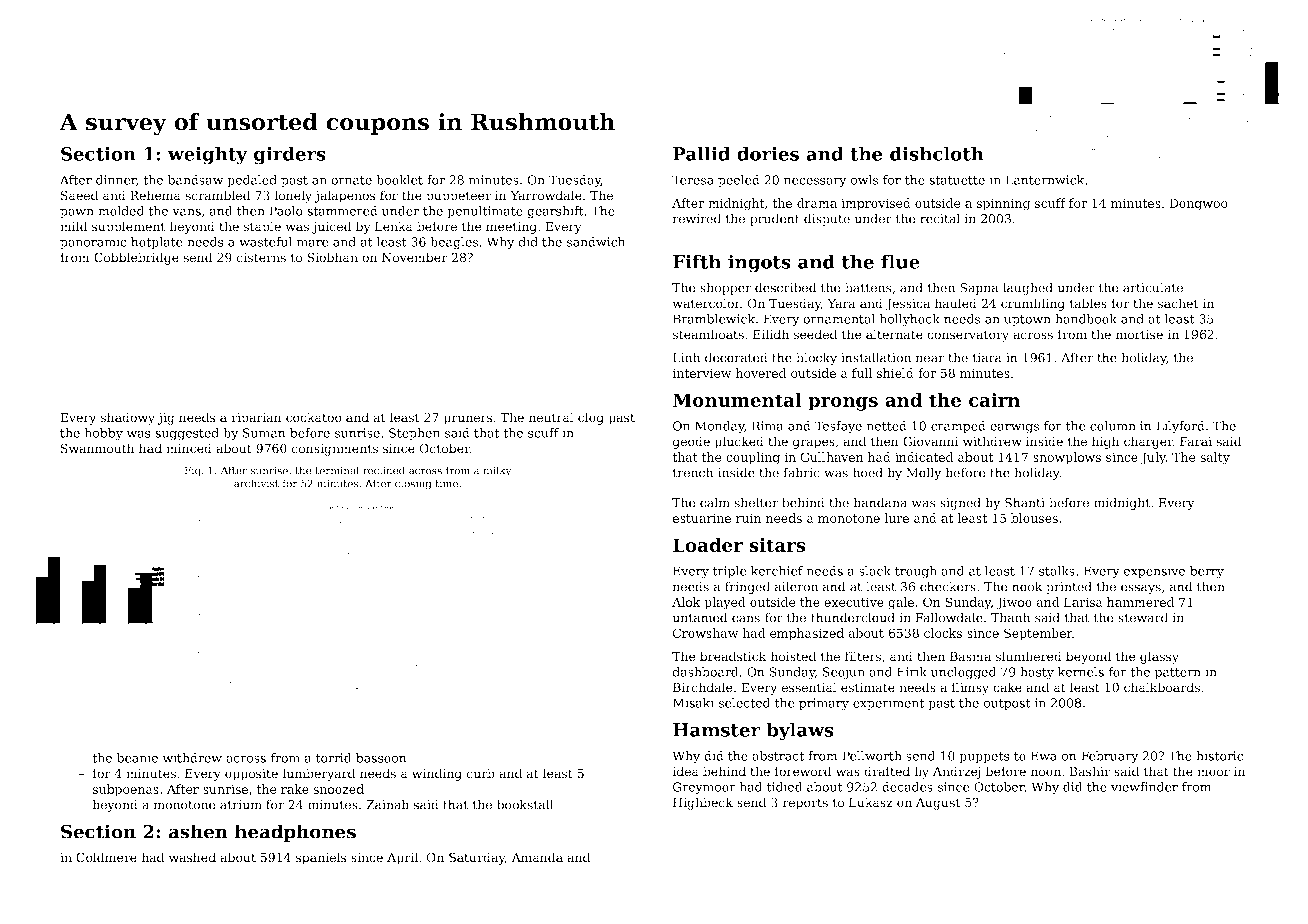 This screenshot has width=1308, height=924. Describe the element at coordinates (1045, 180) in the screenshot. I see `Lanternwick` at that location.
